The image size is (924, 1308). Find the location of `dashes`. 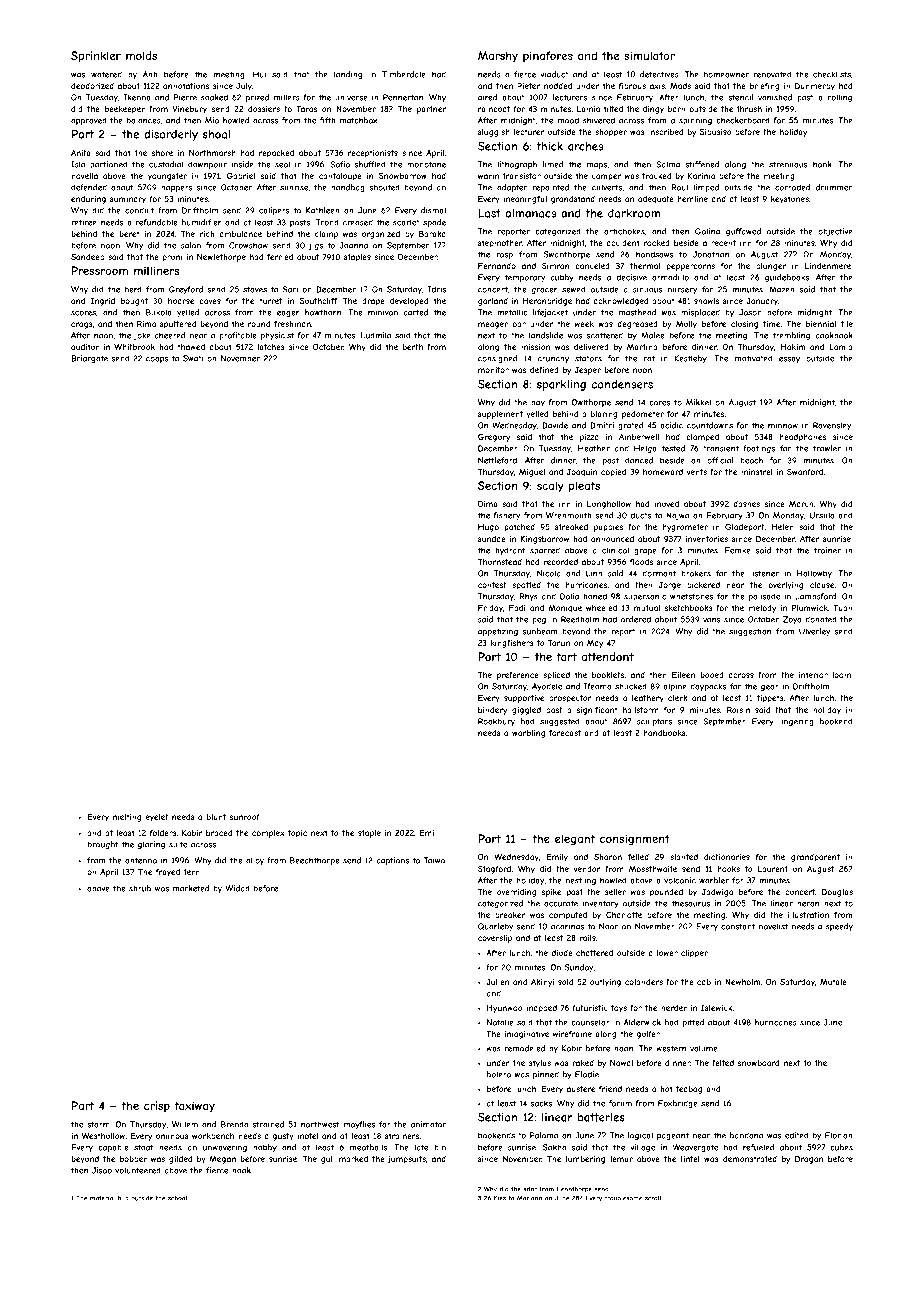

dashes is located at coordinates (746, 504).
